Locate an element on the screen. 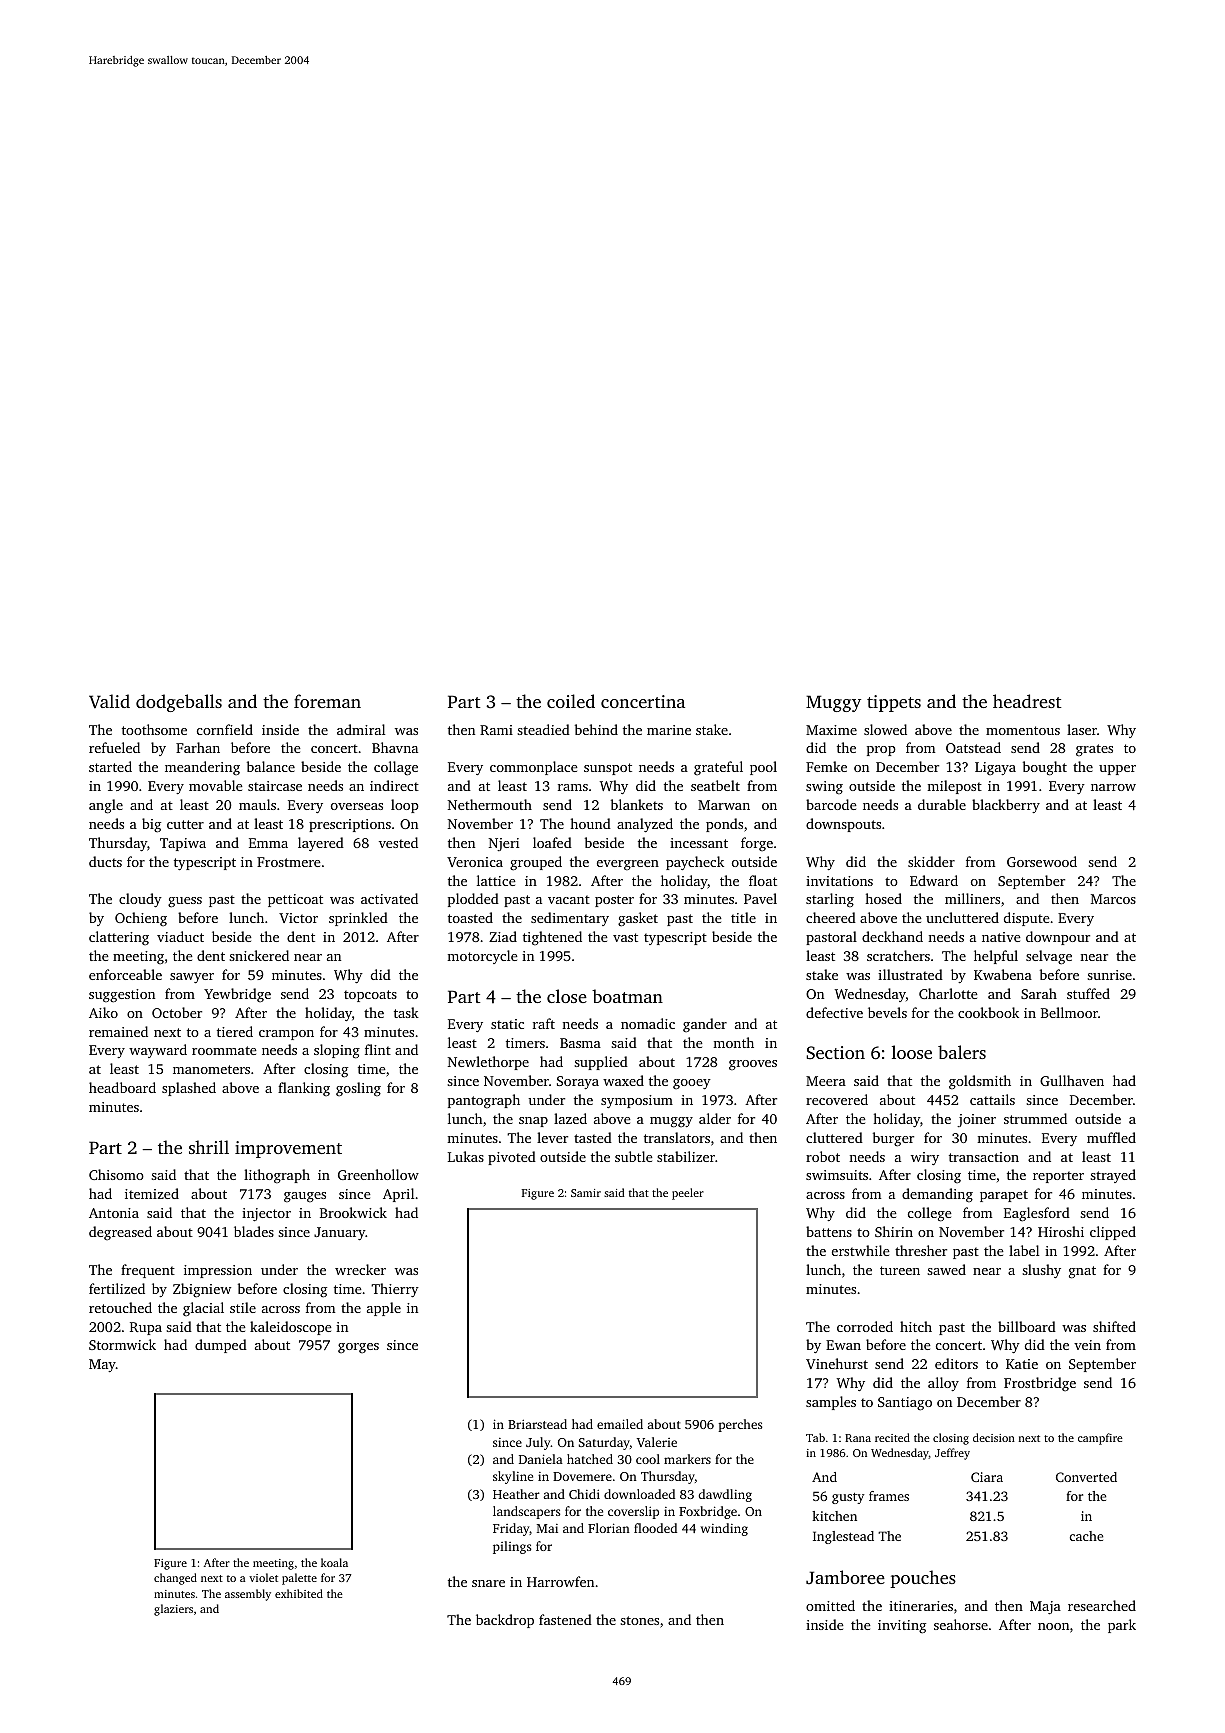  grates is located at coordinates (1094, 750).
